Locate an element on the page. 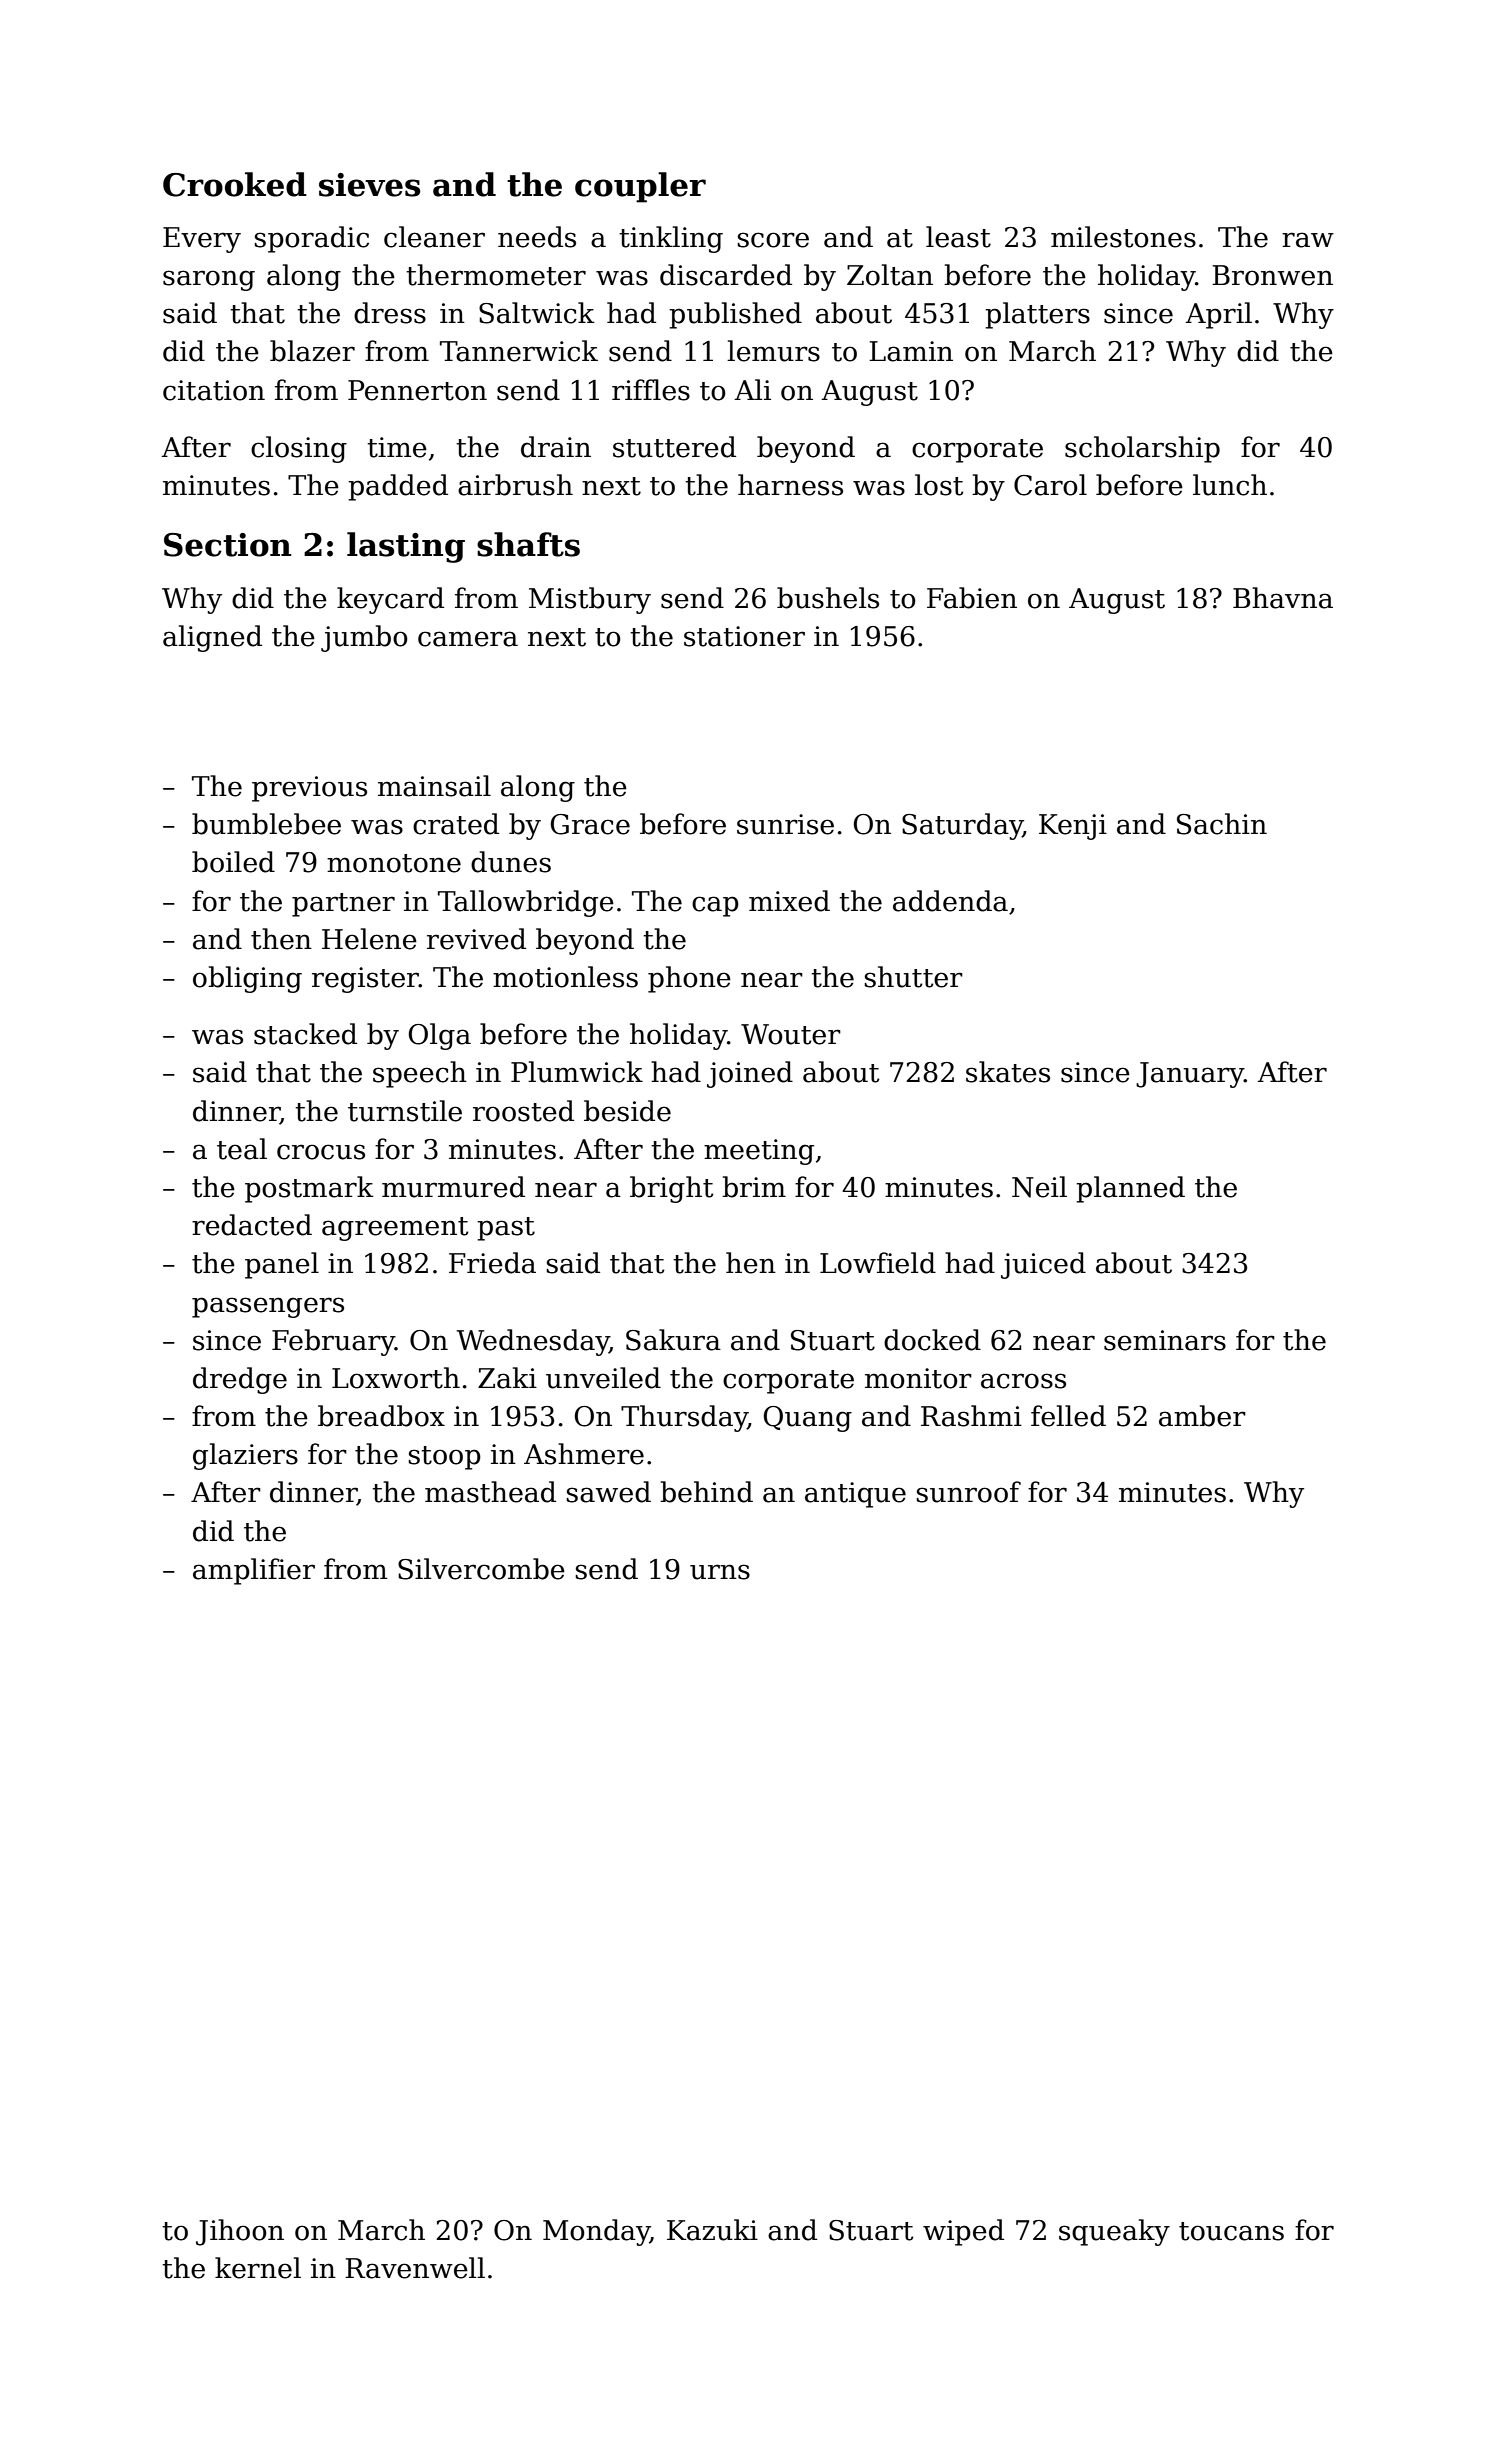 The image size is (1496, 2464). aligned is located at coordinates (212, 638).
